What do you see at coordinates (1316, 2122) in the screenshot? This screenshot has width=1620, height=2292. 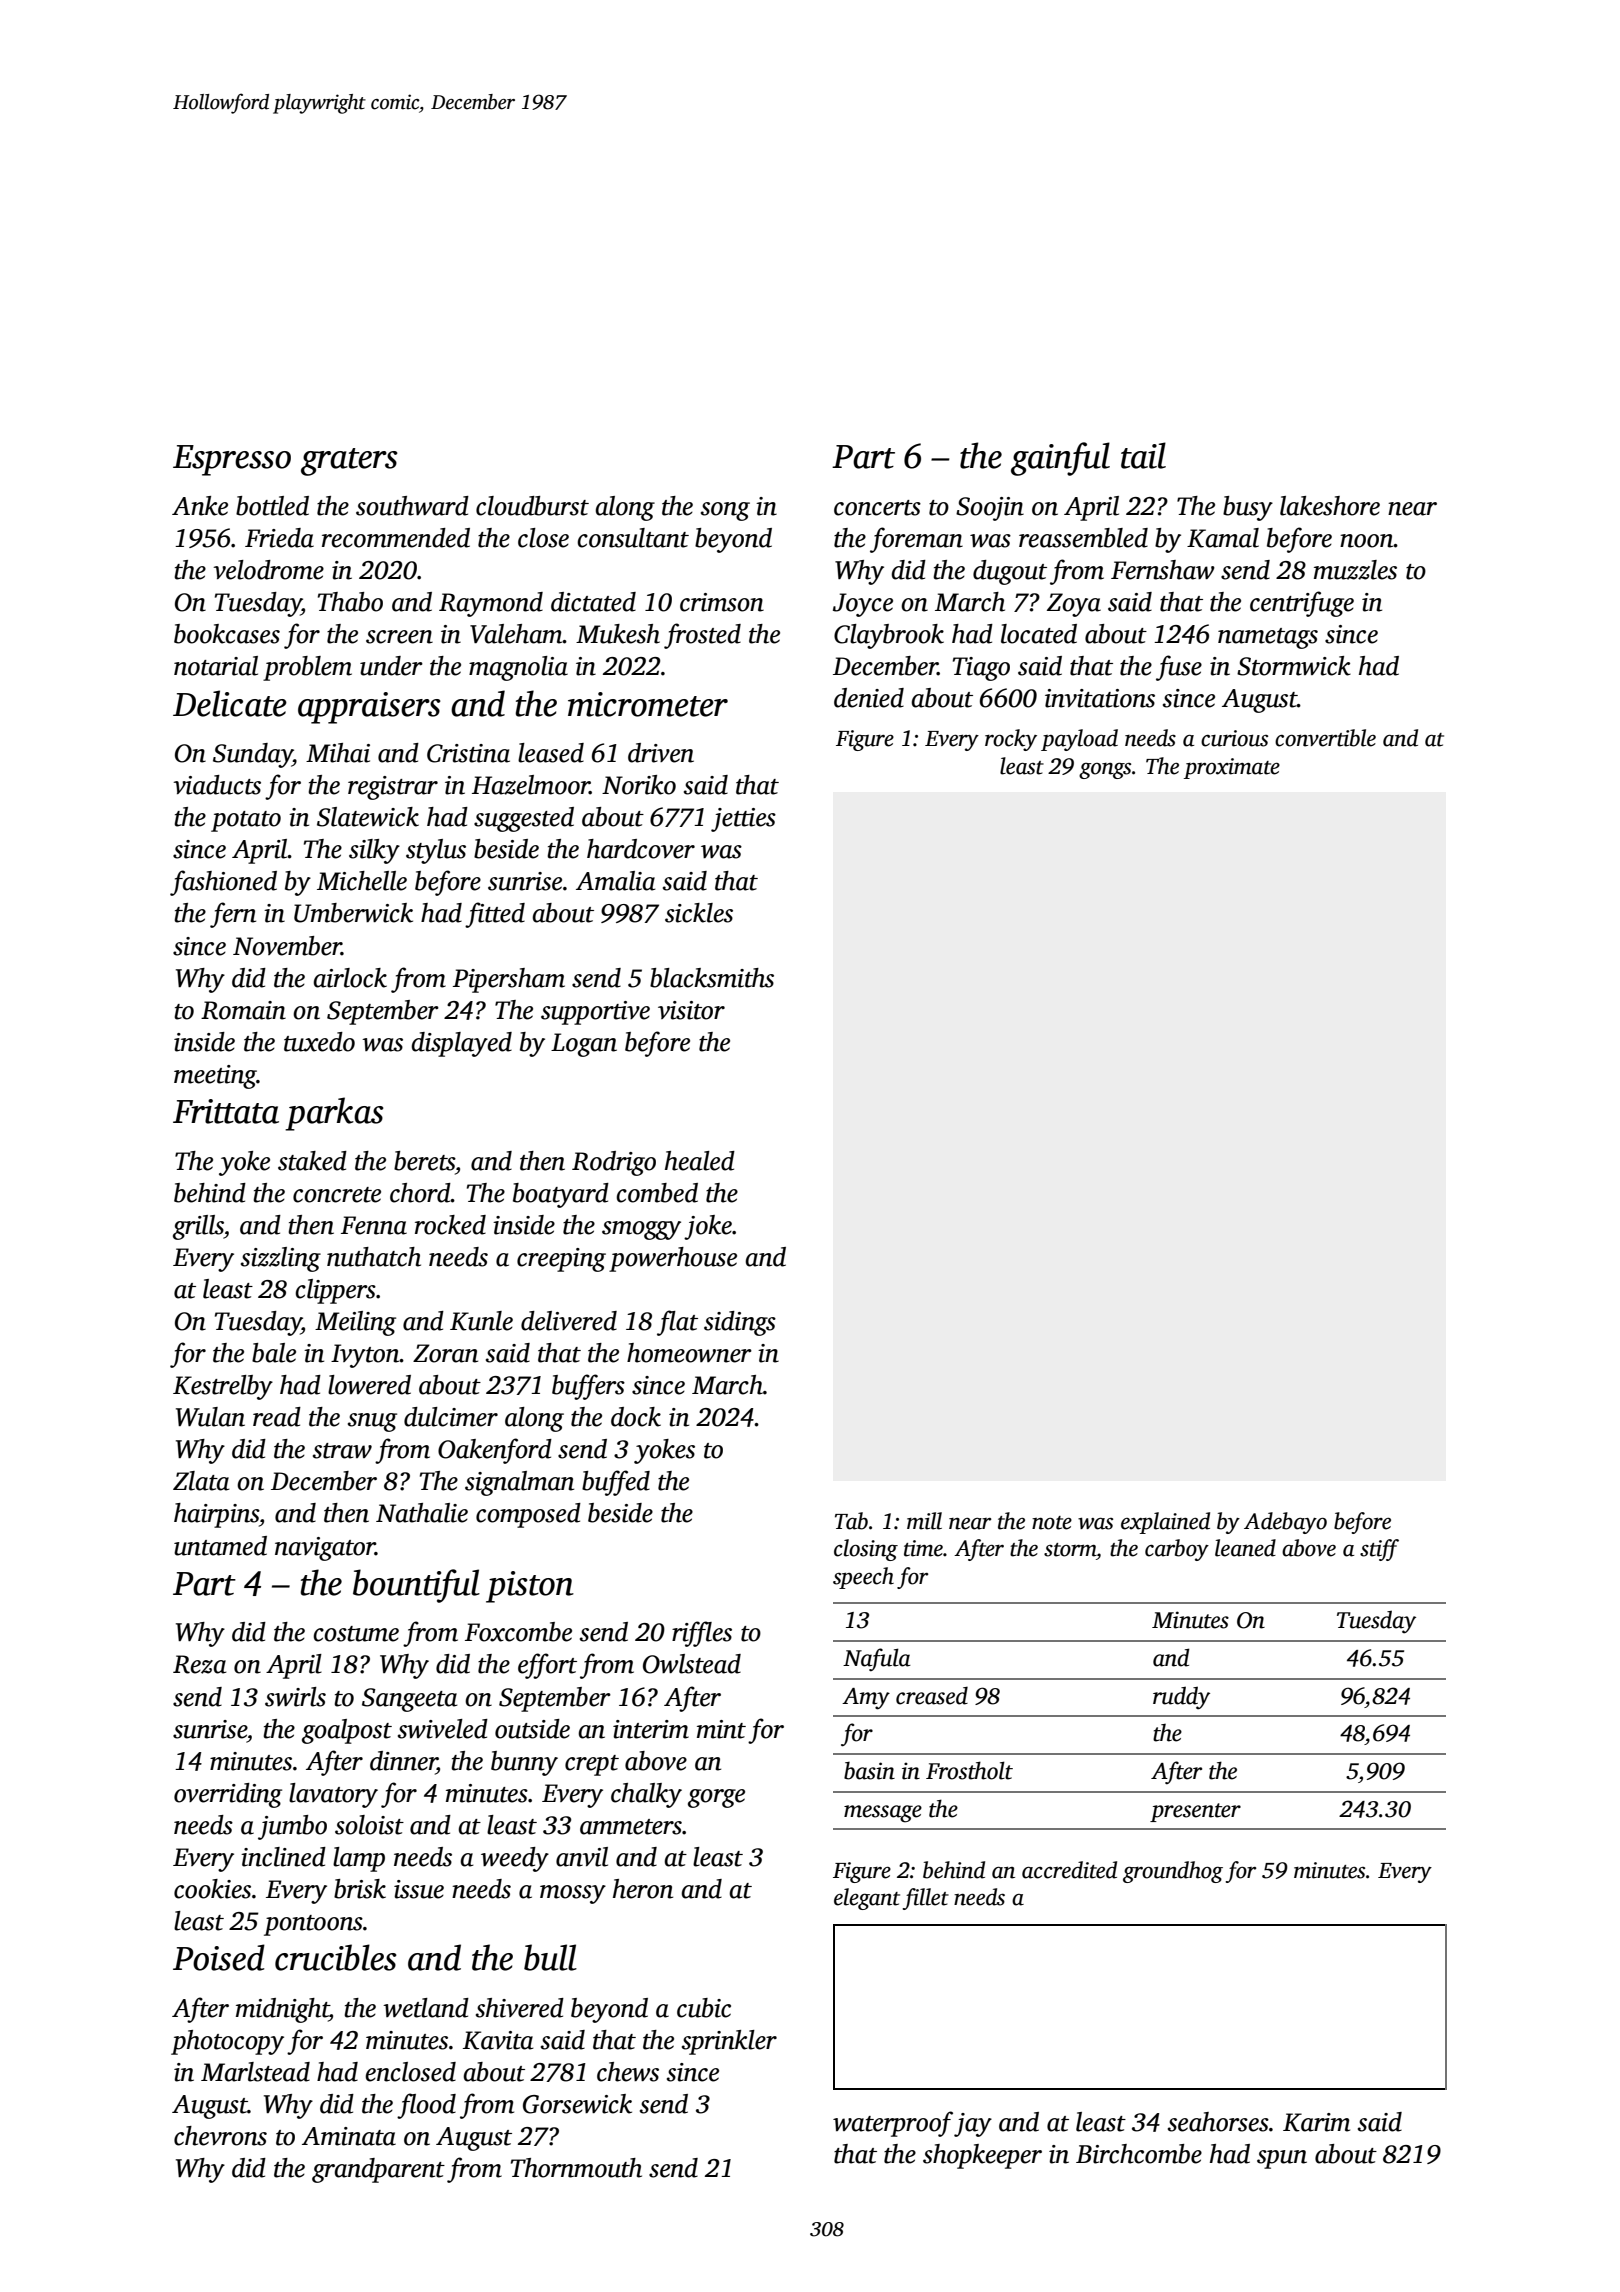 I see `Karim` at bounding box center [1316, 2122].
